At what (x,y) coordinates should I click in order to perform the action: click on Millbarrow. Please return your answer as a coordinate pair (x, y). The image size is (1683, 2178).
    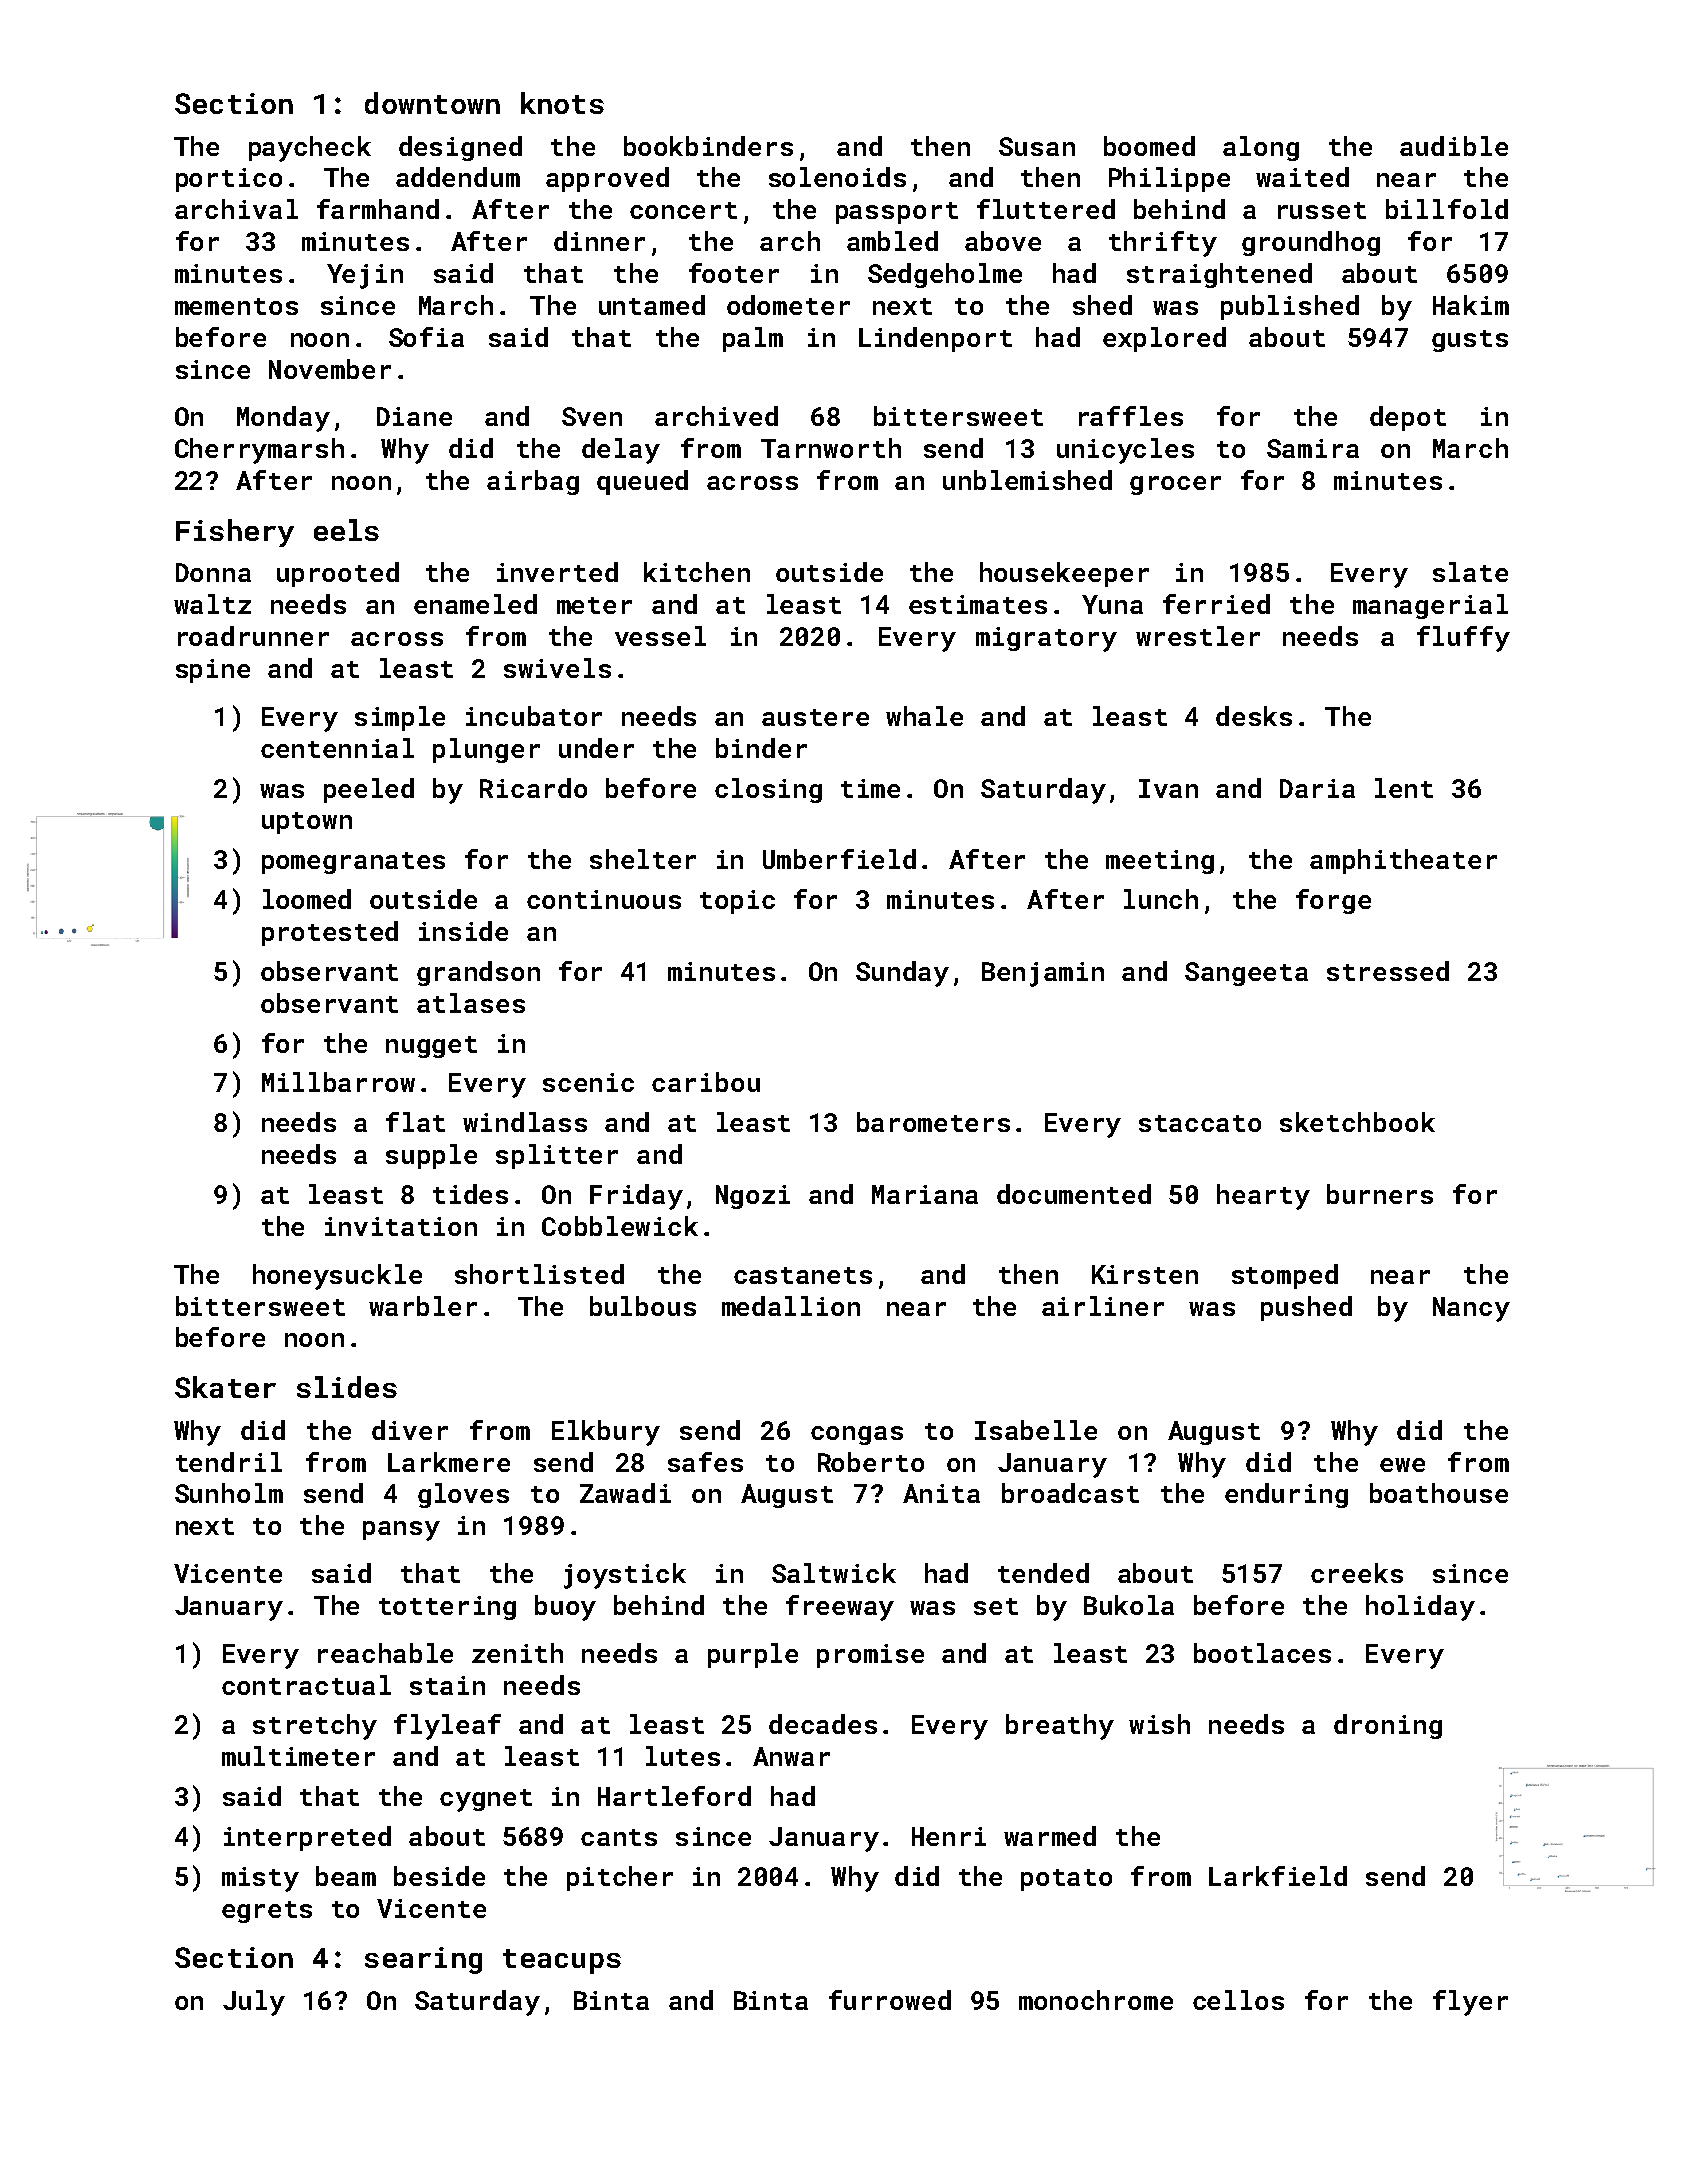
    Looking at the image, I should click on (338, 1082).
